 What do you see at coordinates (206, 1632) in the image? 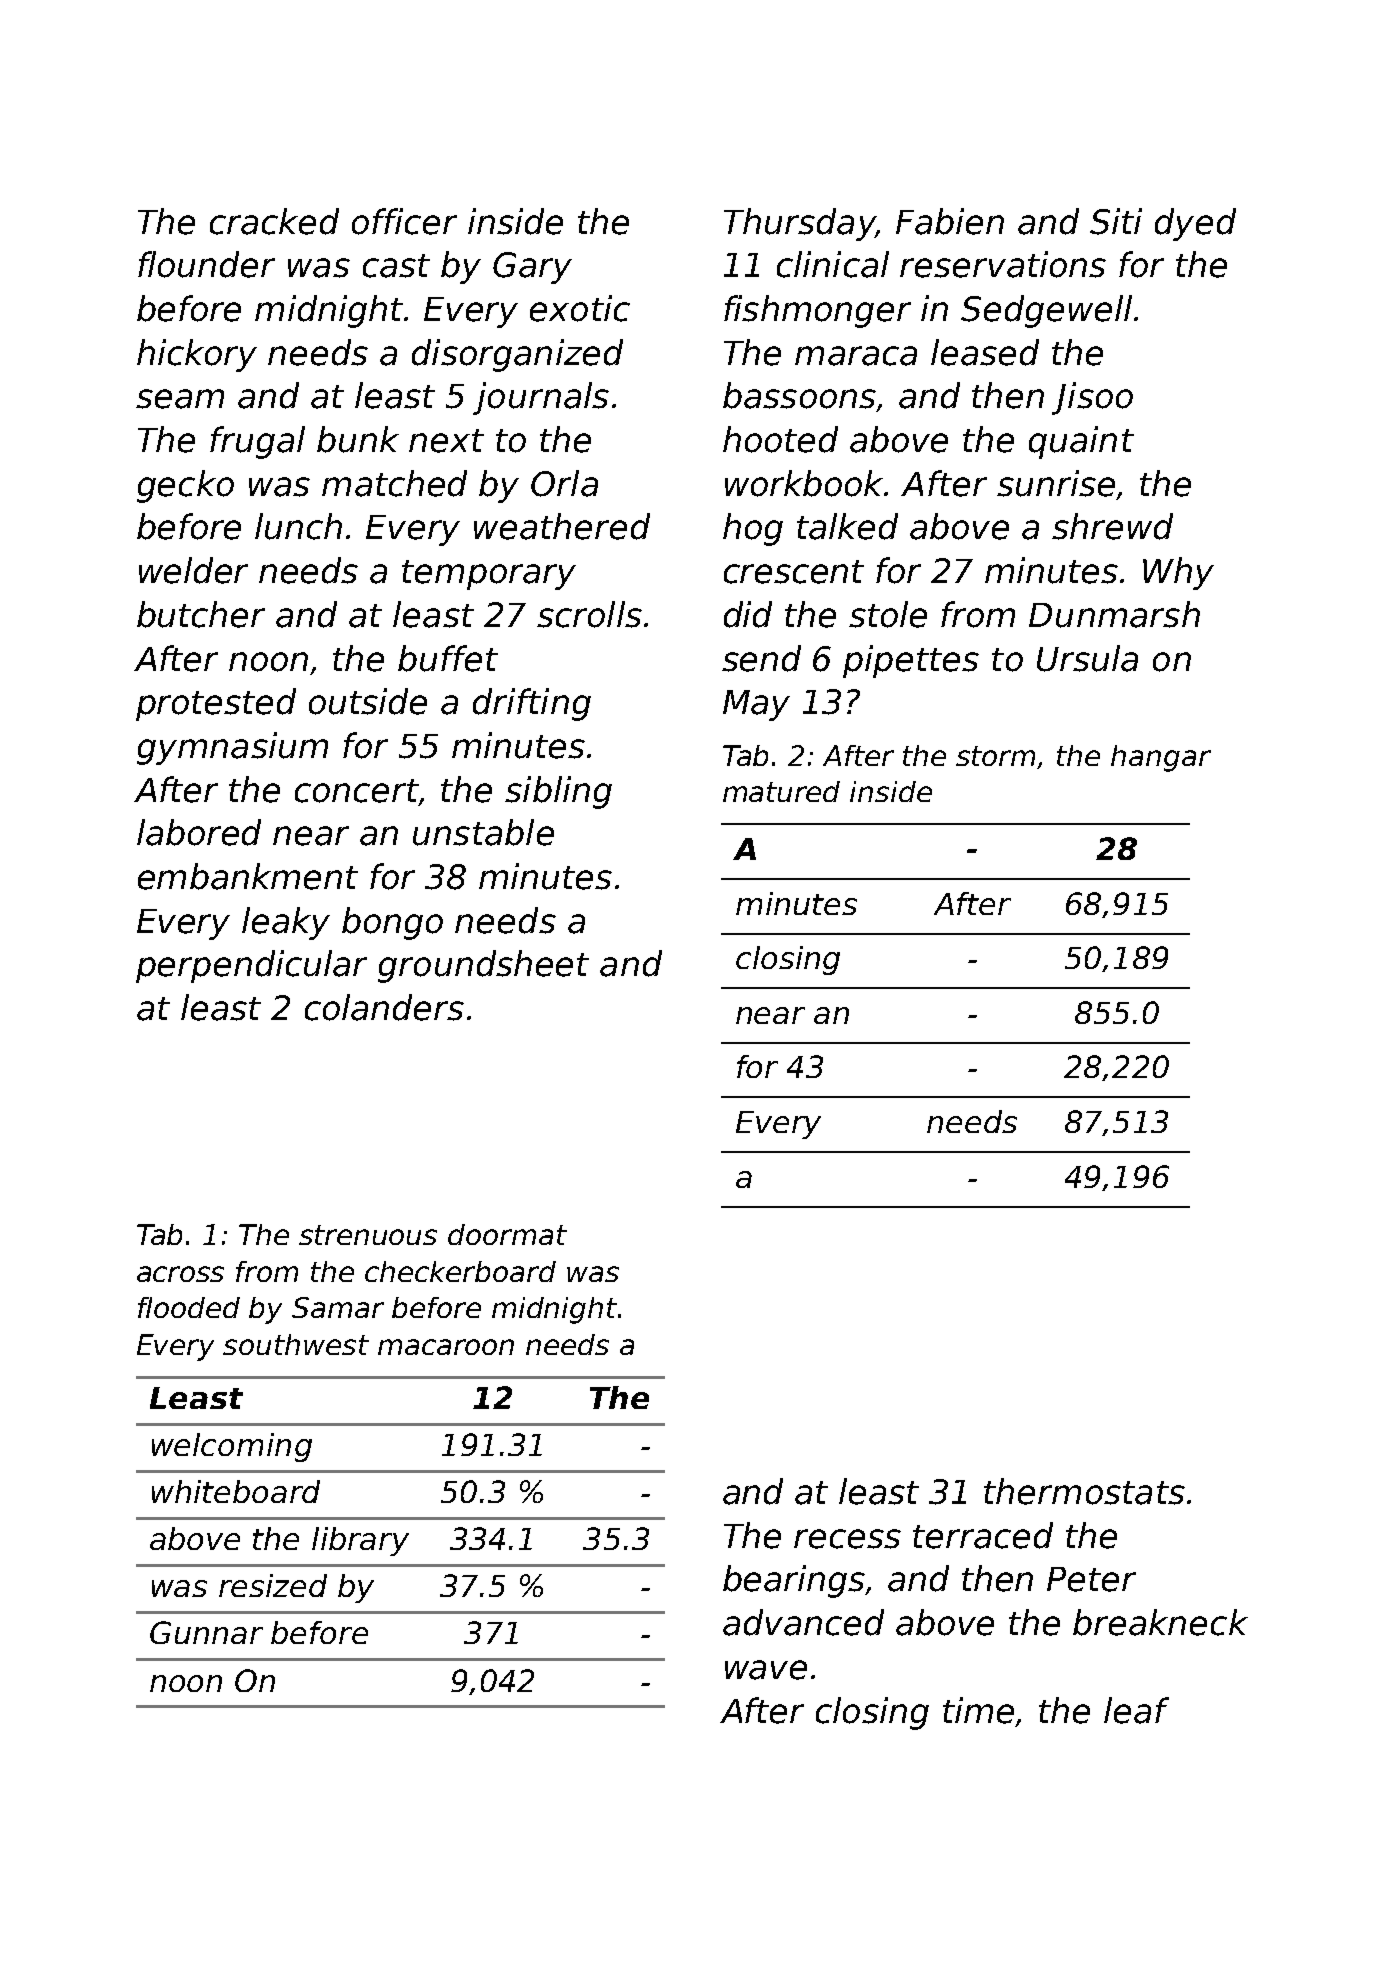
I see `Gunnar` at bounding box center [206, 1632].
